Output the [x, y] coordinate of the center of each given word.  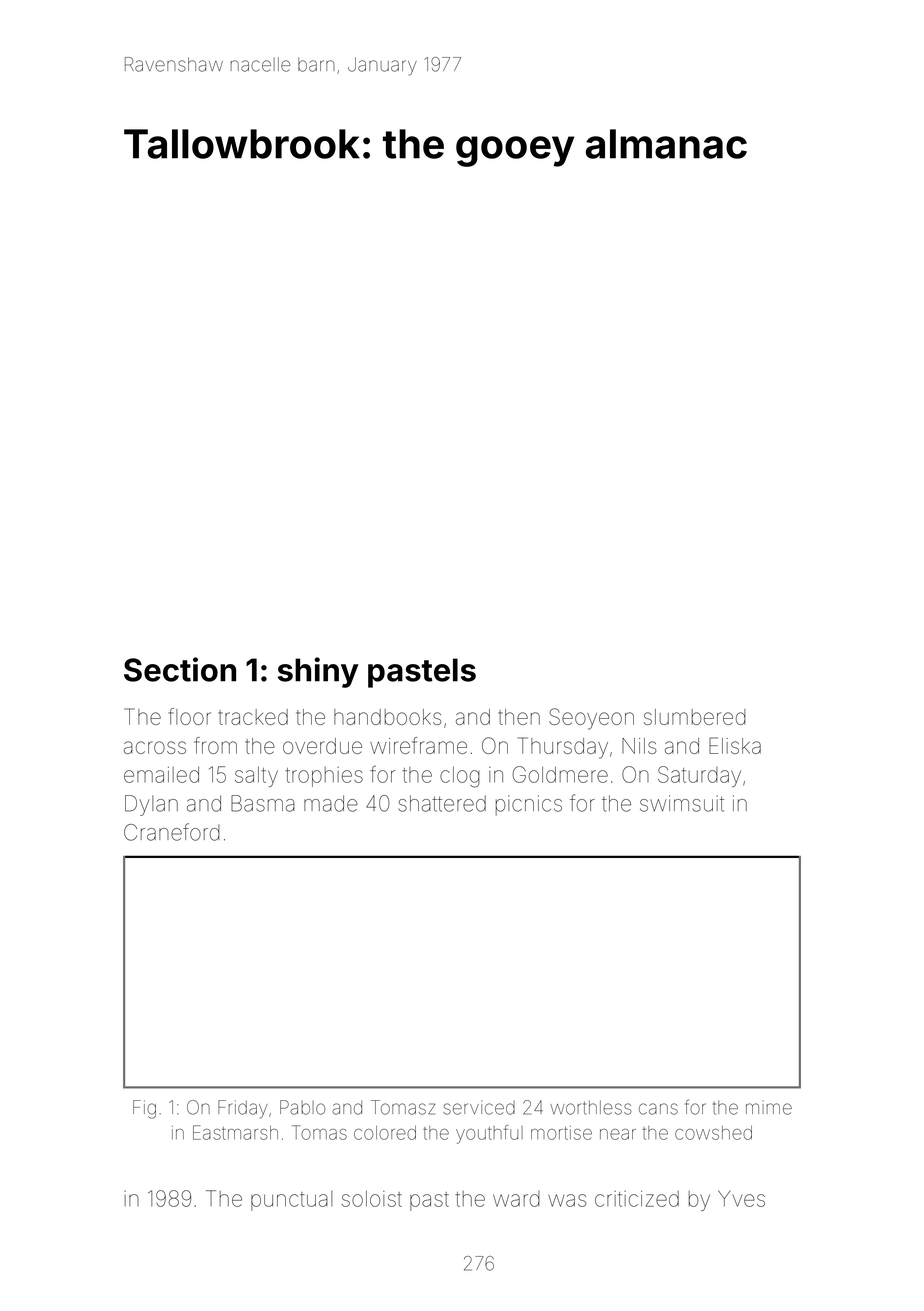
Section [180, 669]
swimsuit [682, 803]
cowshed [713, 1133]
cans [658, 1109]
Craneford [172, 832]
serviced [479, 1107]
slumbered [695, 717]
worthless [591, 1107]
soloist [372, 1199]
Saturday [699, 776]
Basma [263, 803]
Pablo [302, 1107]
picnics [529, 805]
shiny [318, 672]
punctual [291, 1201]
